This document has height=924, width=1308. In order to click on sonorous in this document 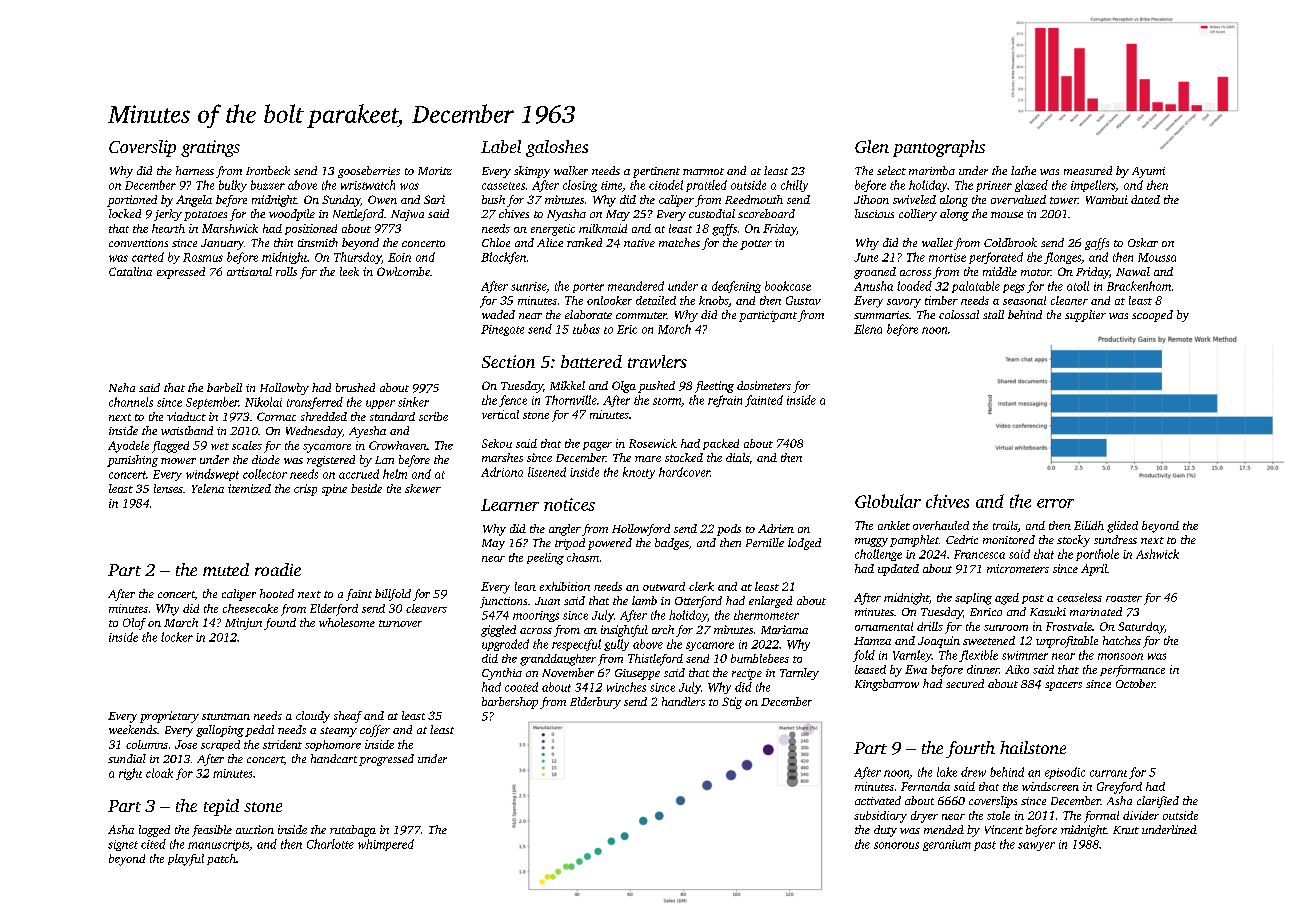, I will do `click(896, 845)`.
